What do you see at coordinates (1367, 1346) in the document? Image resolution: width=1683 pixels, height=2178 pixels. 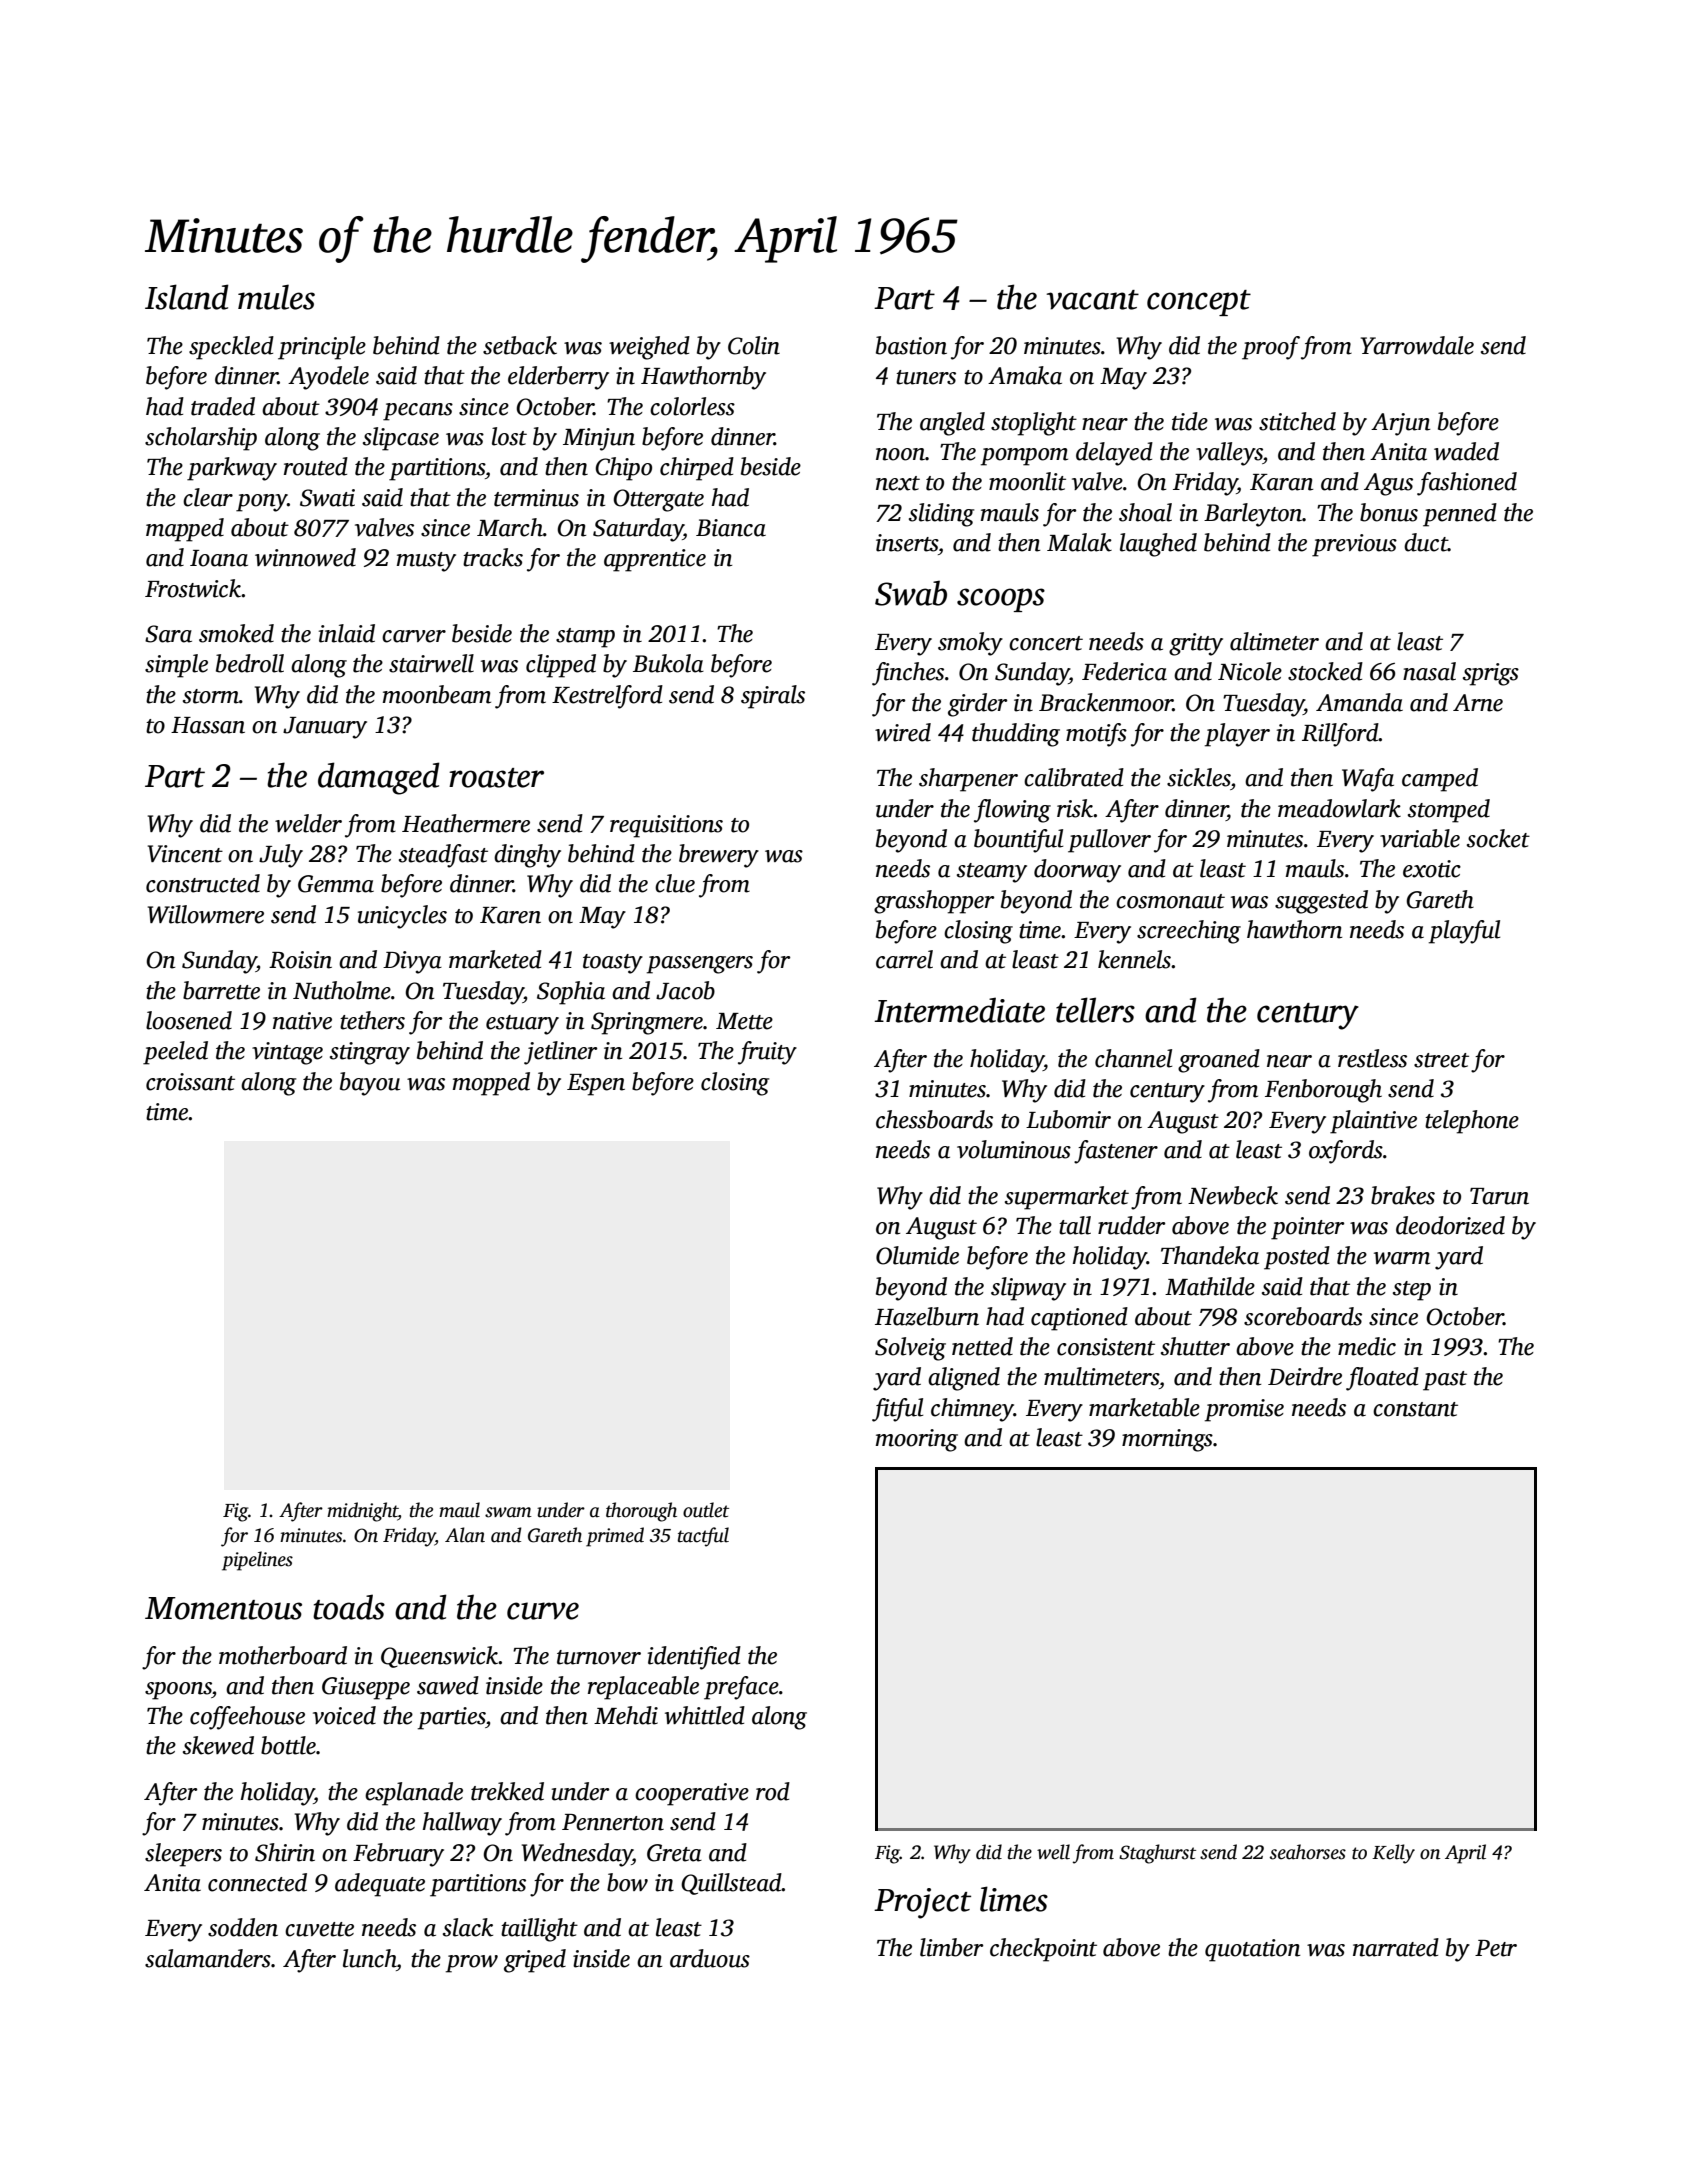 I see `medic` at bounding box center [1367, 1346].
